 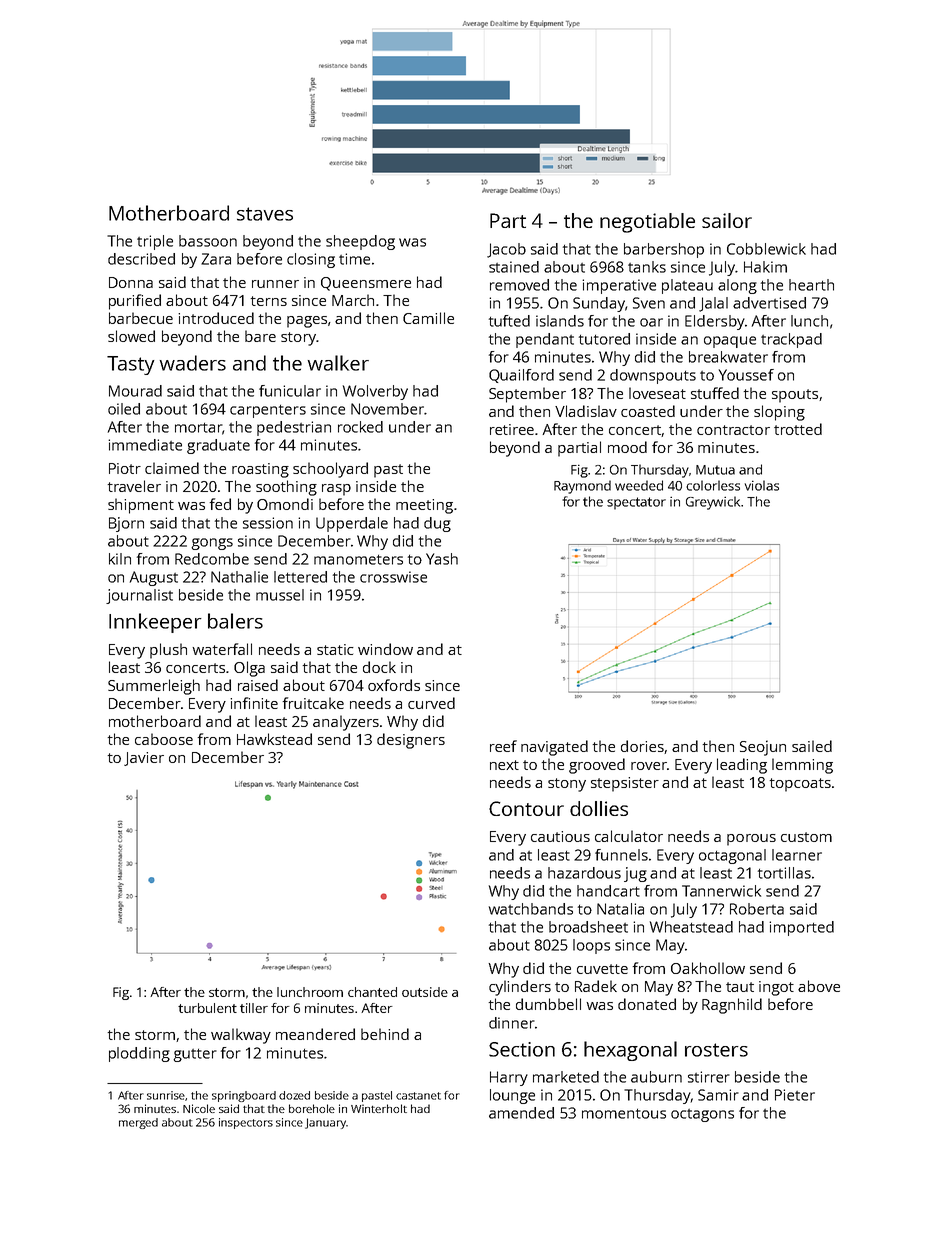 What do you see at coordinates (520, 988) in the page?
I see `cylinders` at bounding box center [520, 988].
